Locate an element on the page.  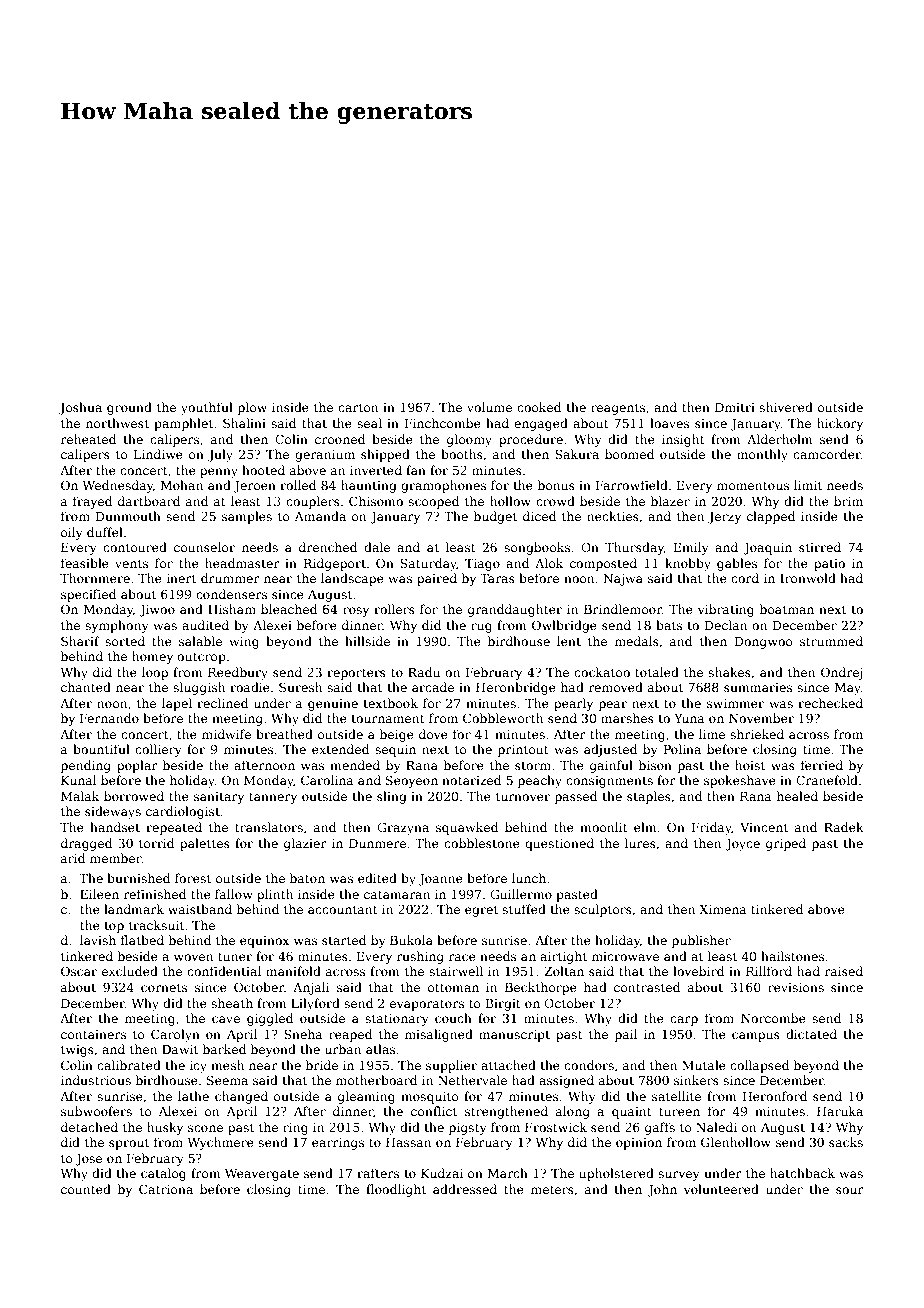
Radu is located at coordinates (424, 672).
